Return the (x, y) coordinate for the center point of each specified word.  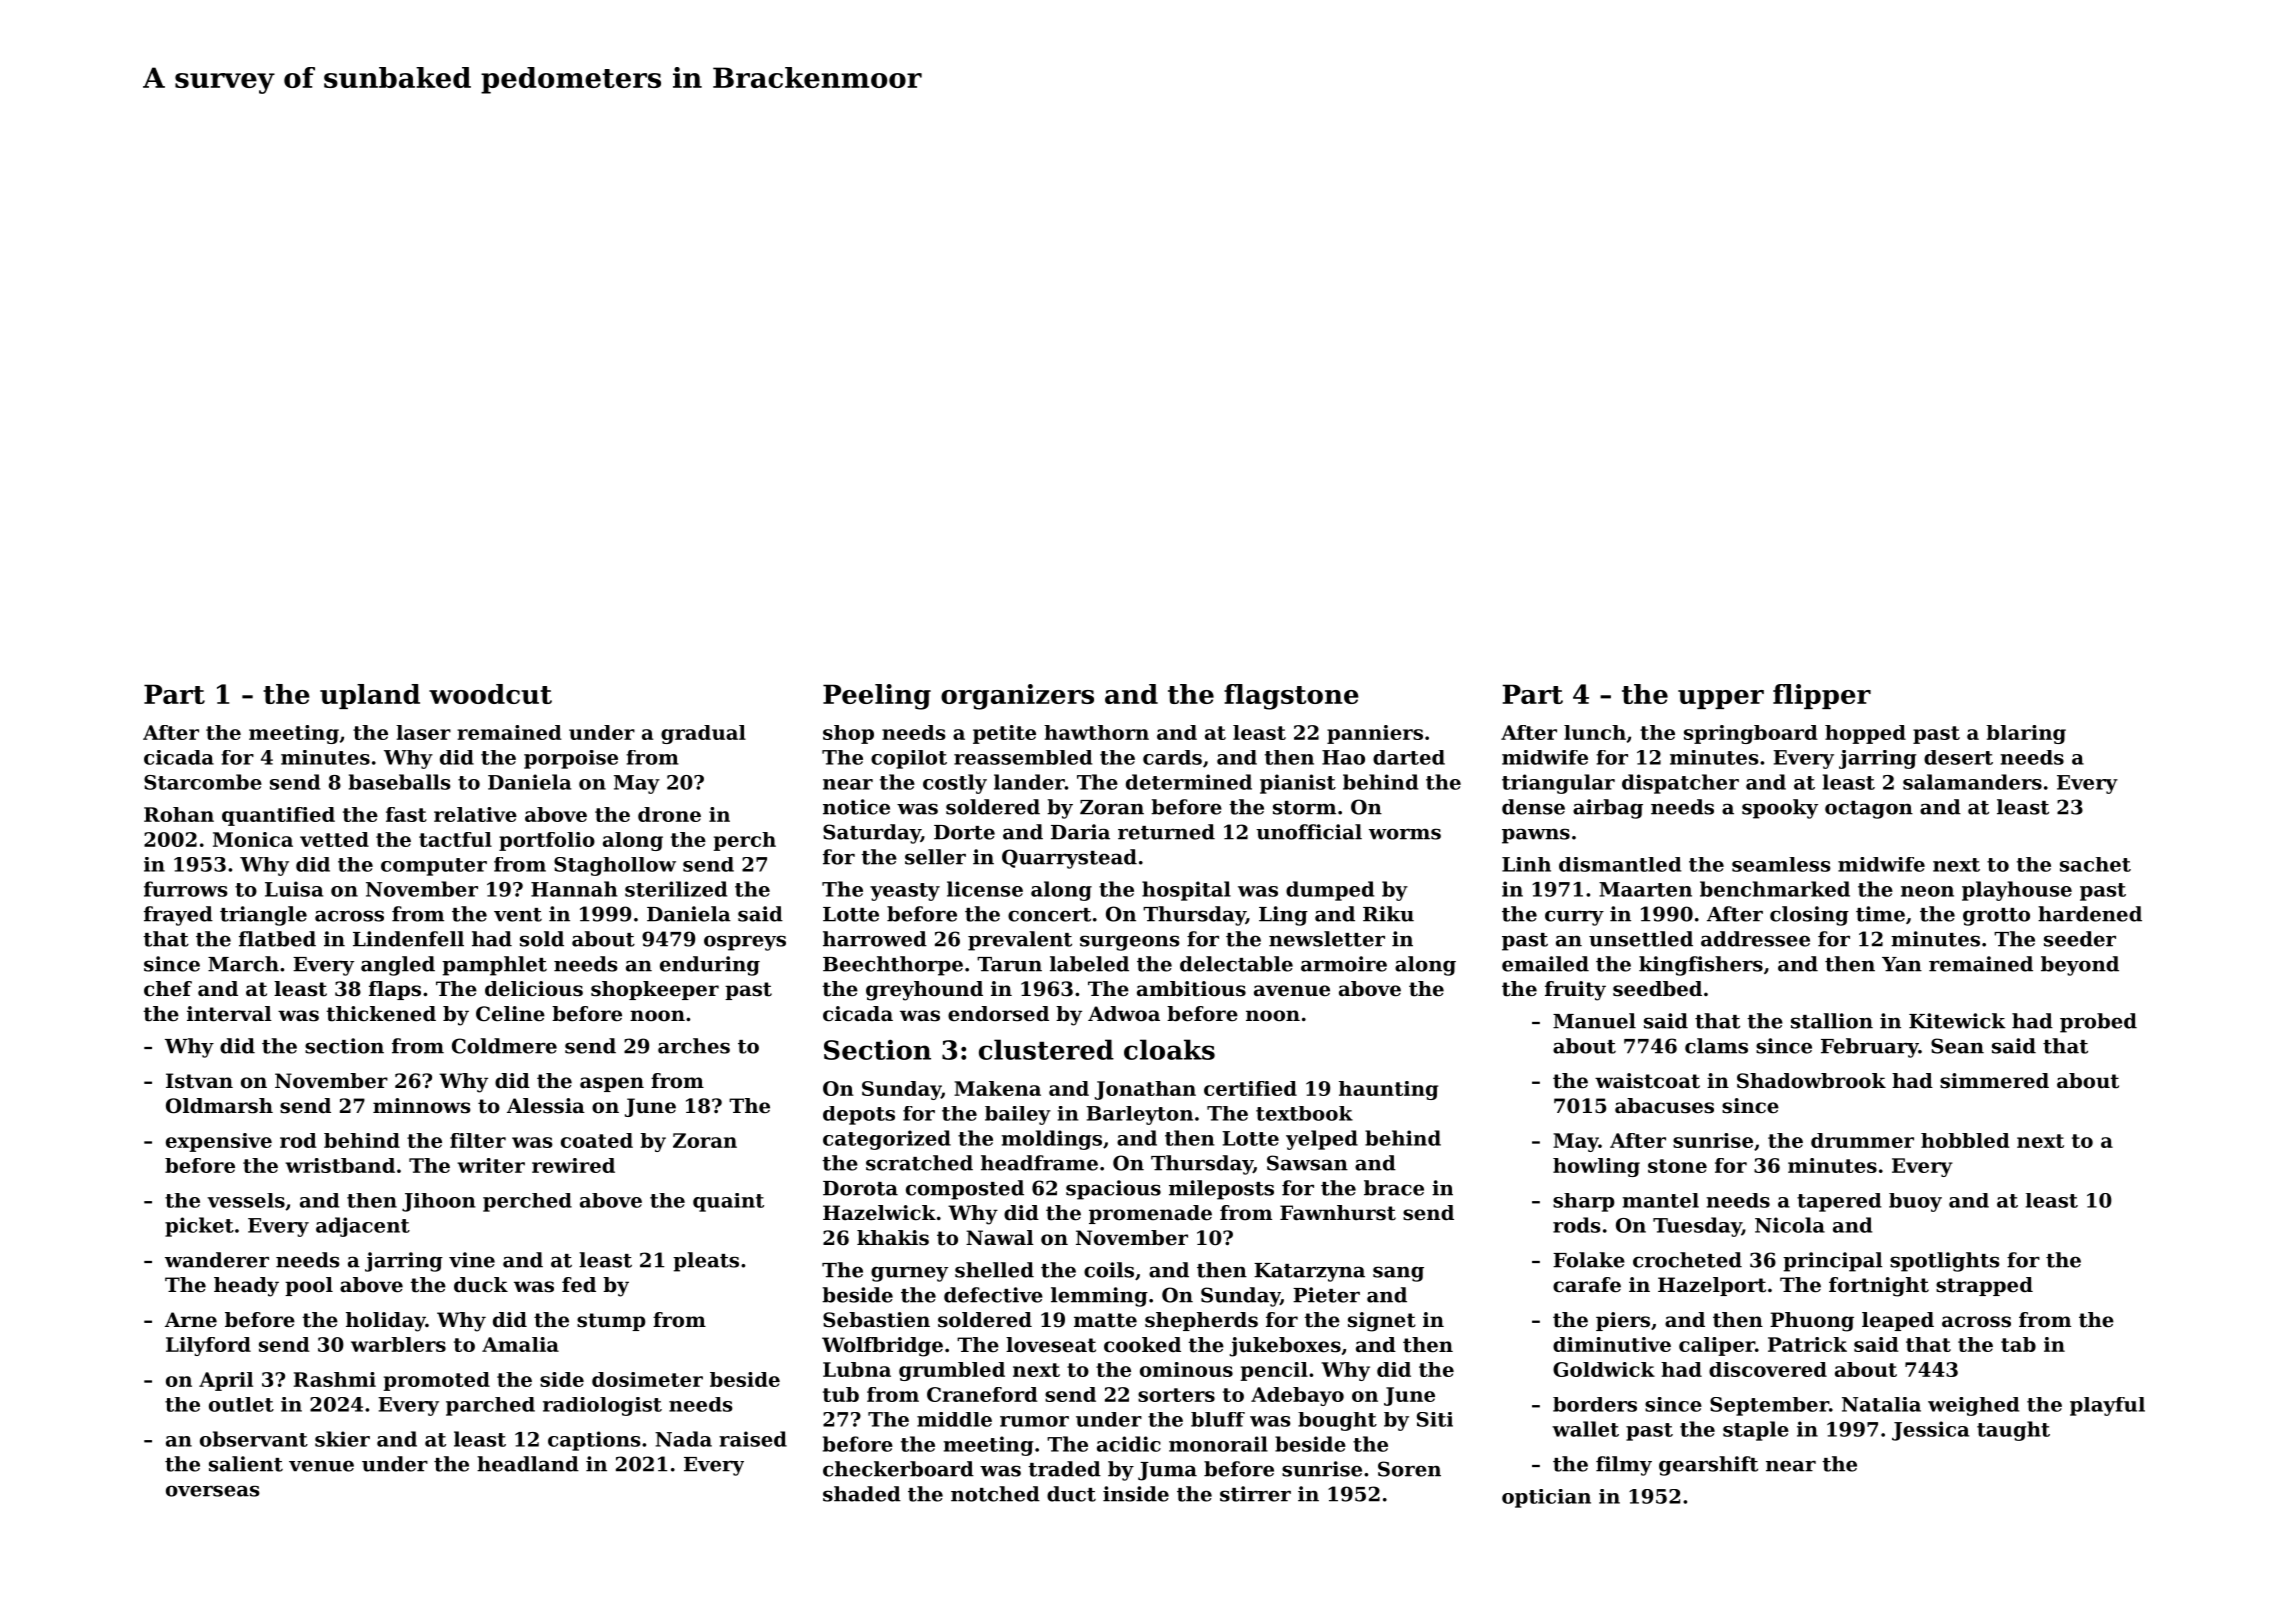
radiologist (602, 1406)
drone (669, 814)
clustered (1046, 1049)
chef (168, 989)
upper (1721, 699)
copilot (909, 759)
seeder (2080, 939)
